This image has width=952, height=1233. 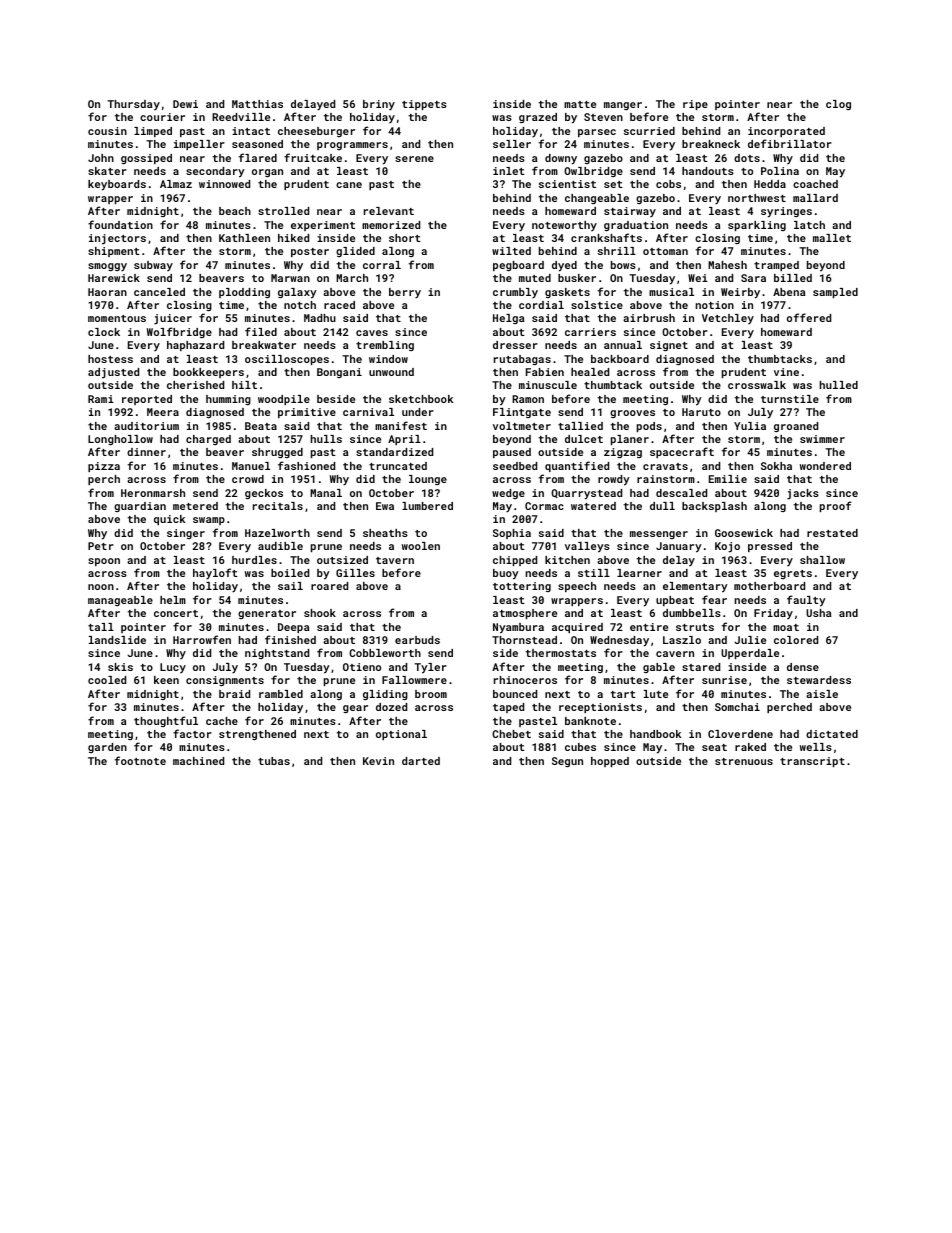 What do you see at coordinates (770, 184) in the image?
I see `Hedda` at bounding box center [770, 184].
